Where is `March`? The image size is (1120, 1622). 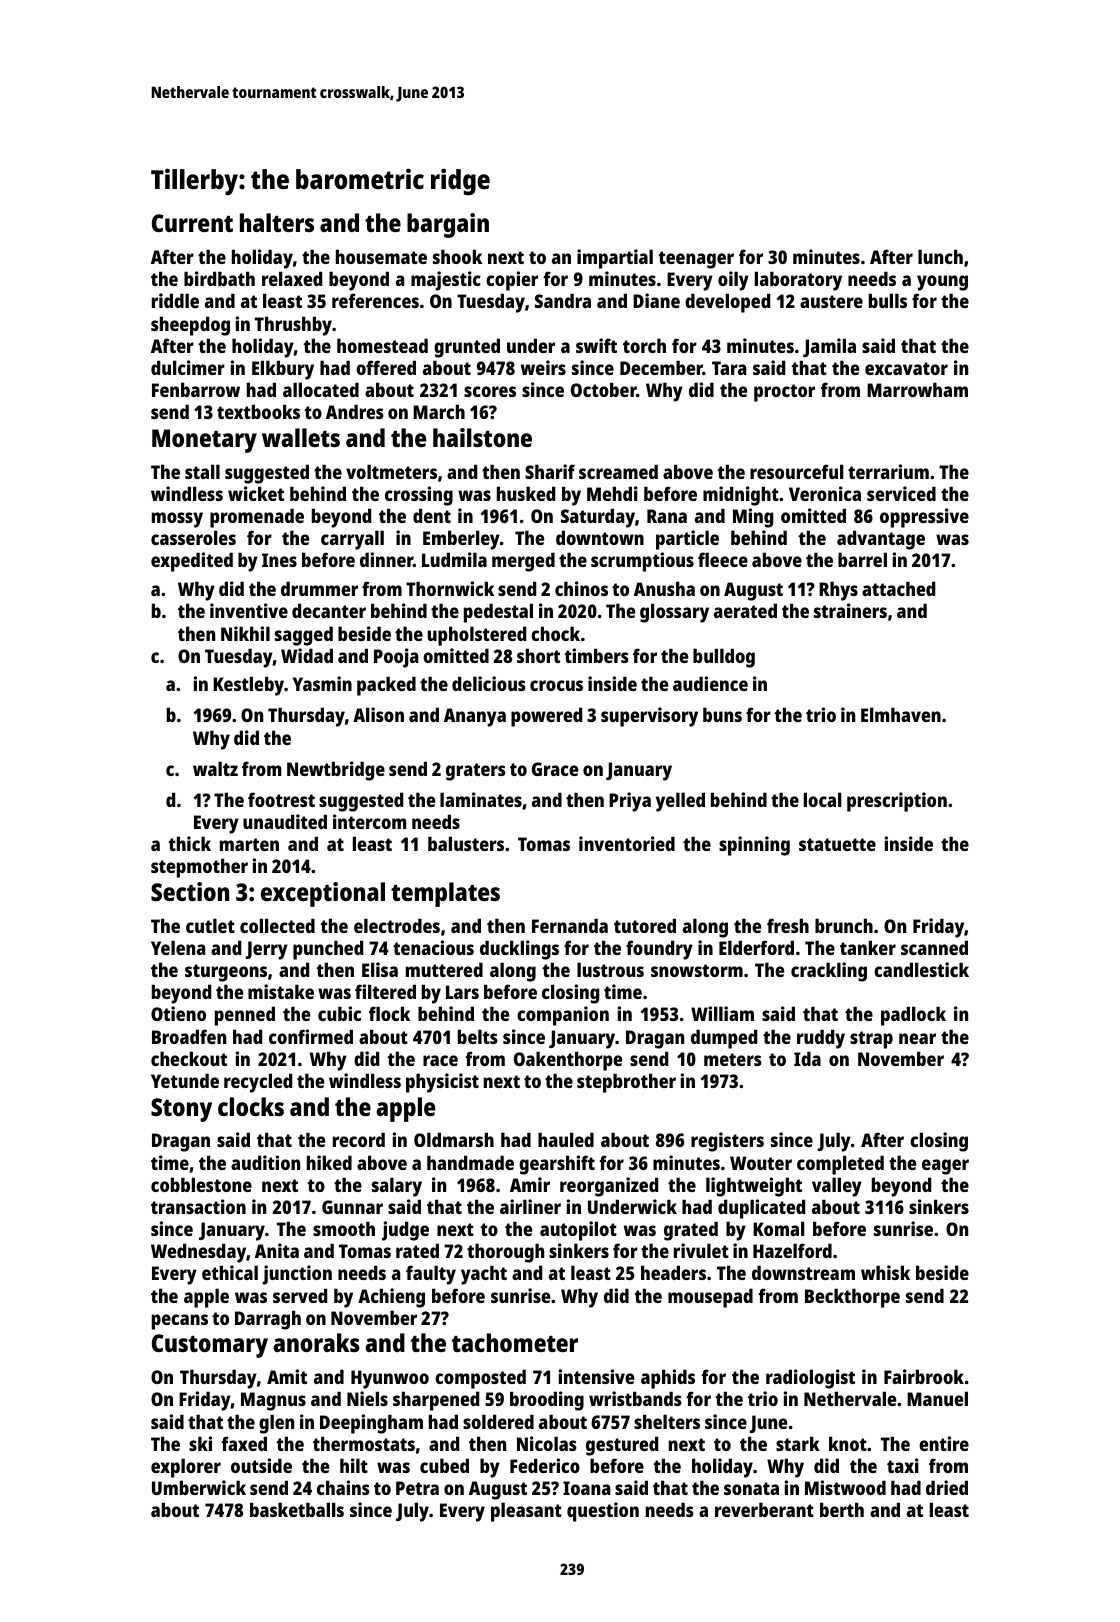
March is located at coordinates (439, 411).
